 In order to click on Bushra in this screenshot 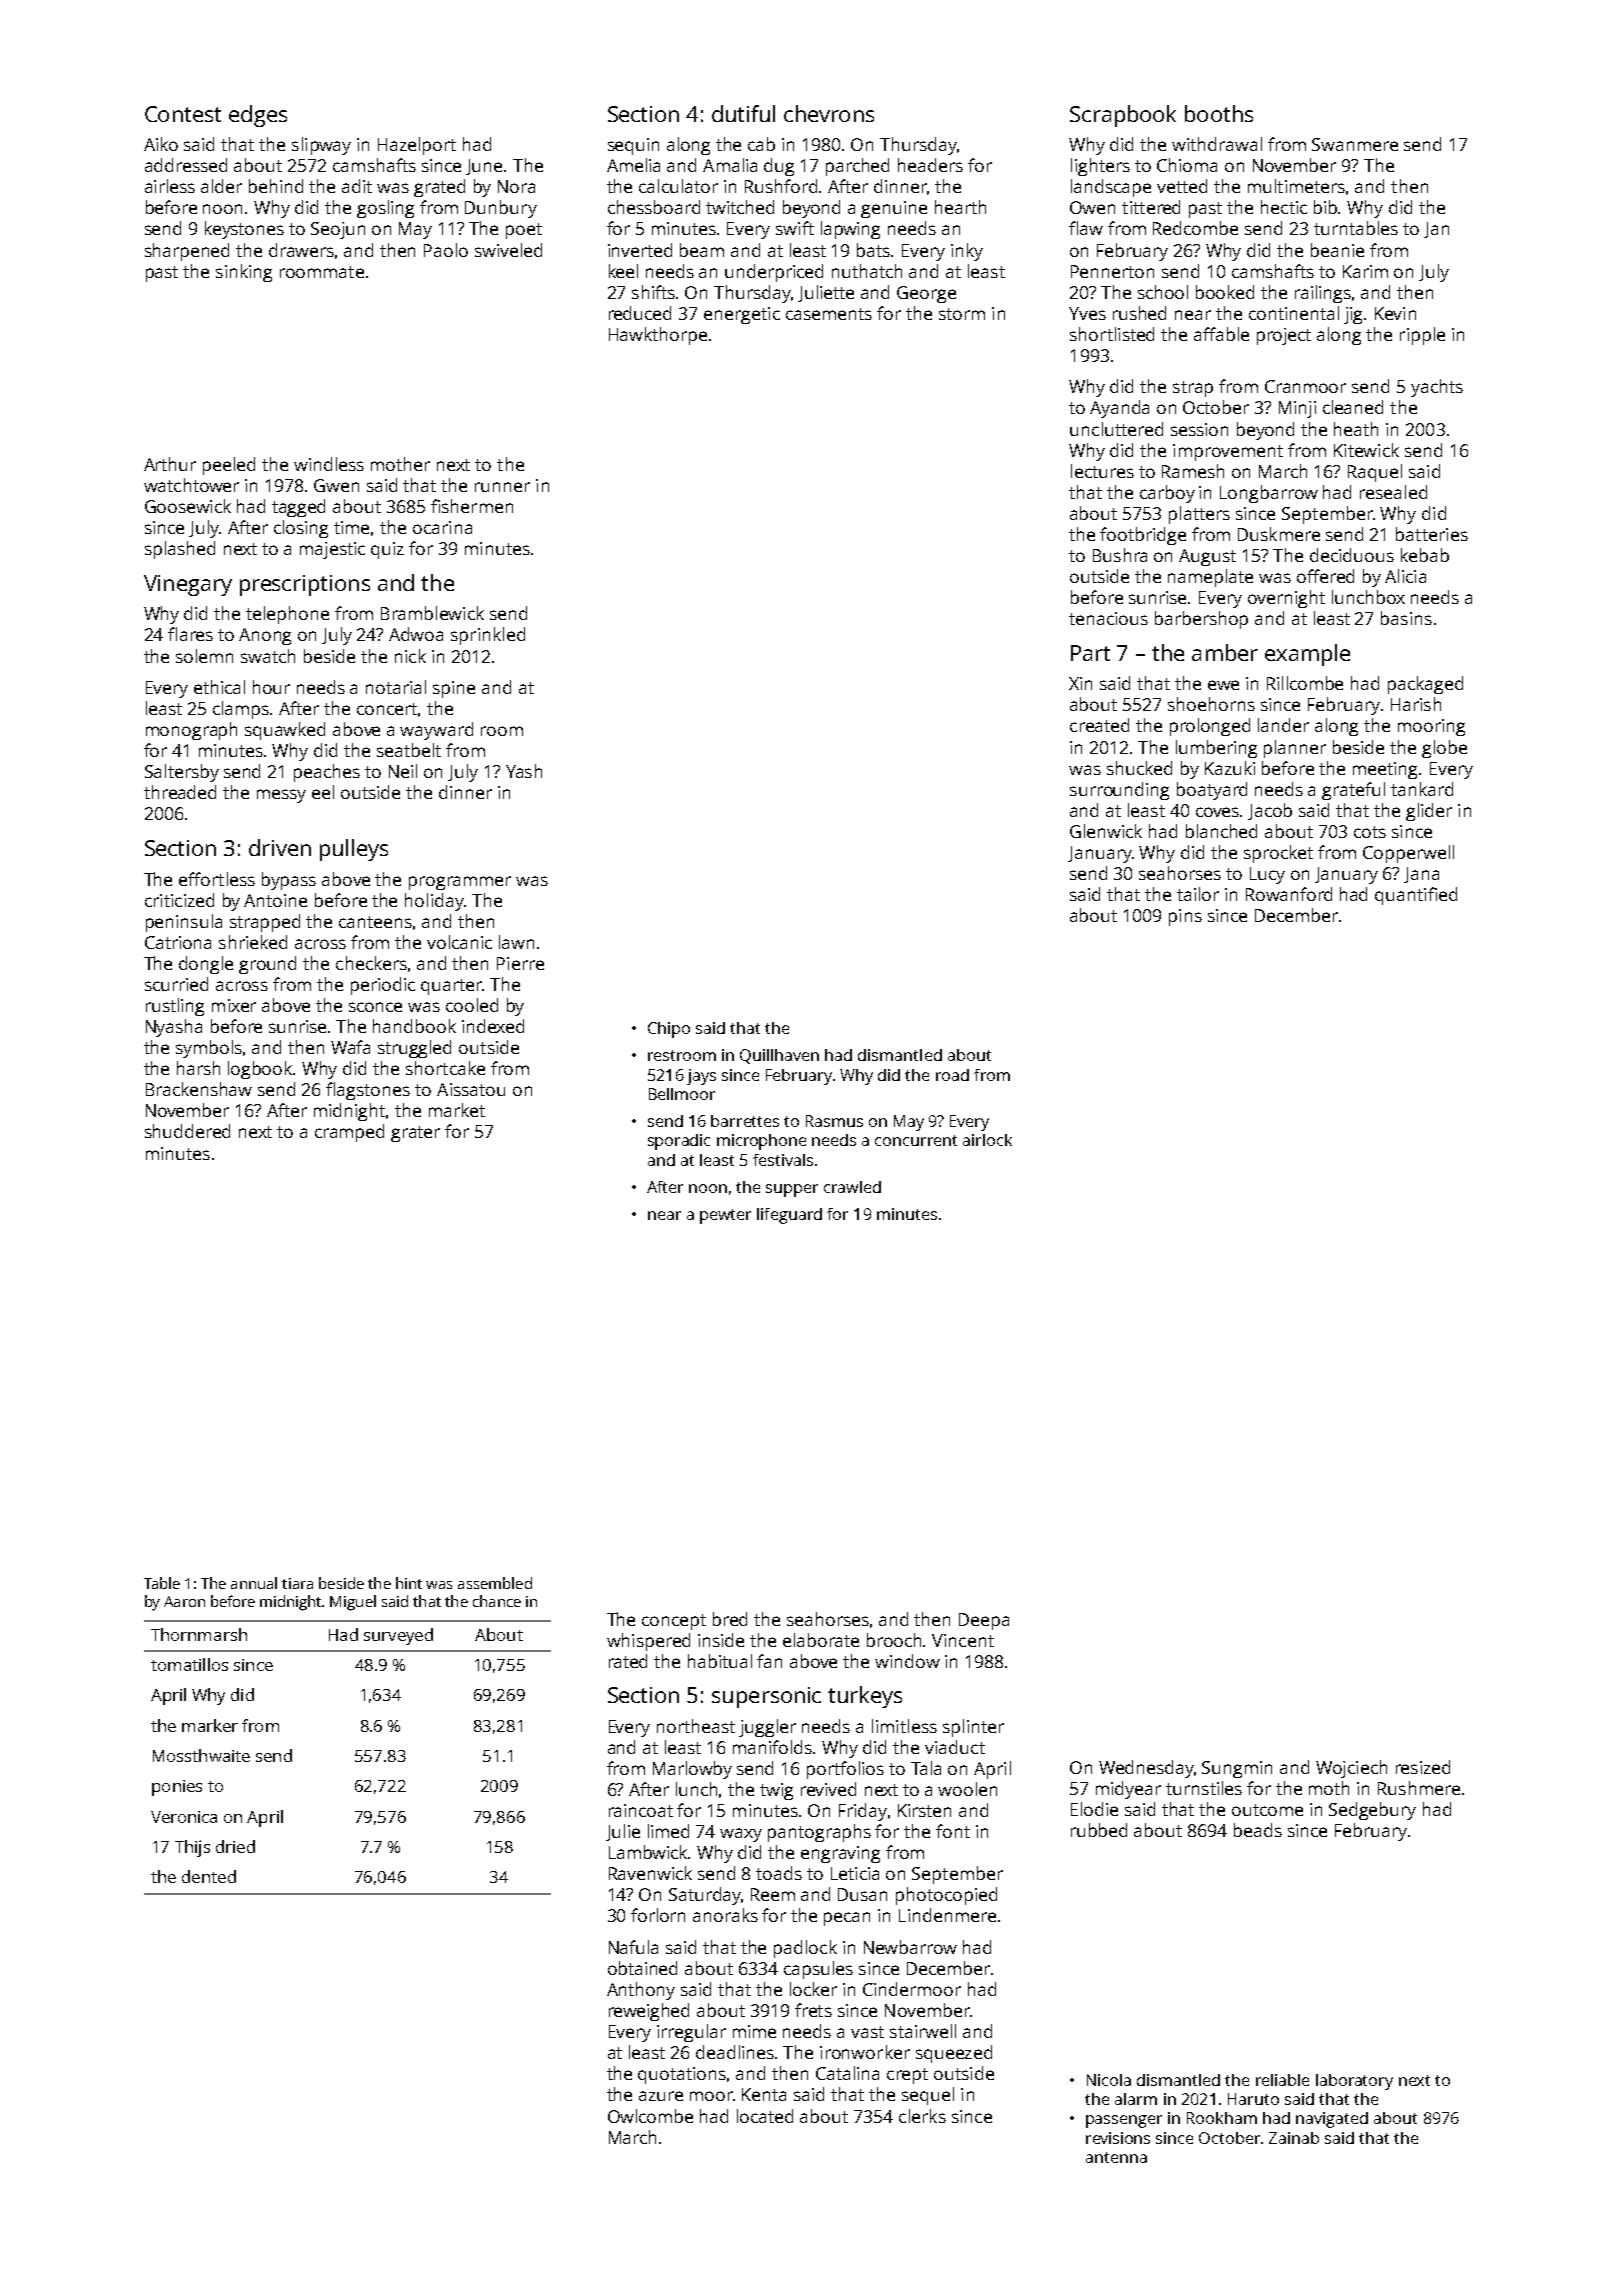, I will do `click(1120, 555)`.
